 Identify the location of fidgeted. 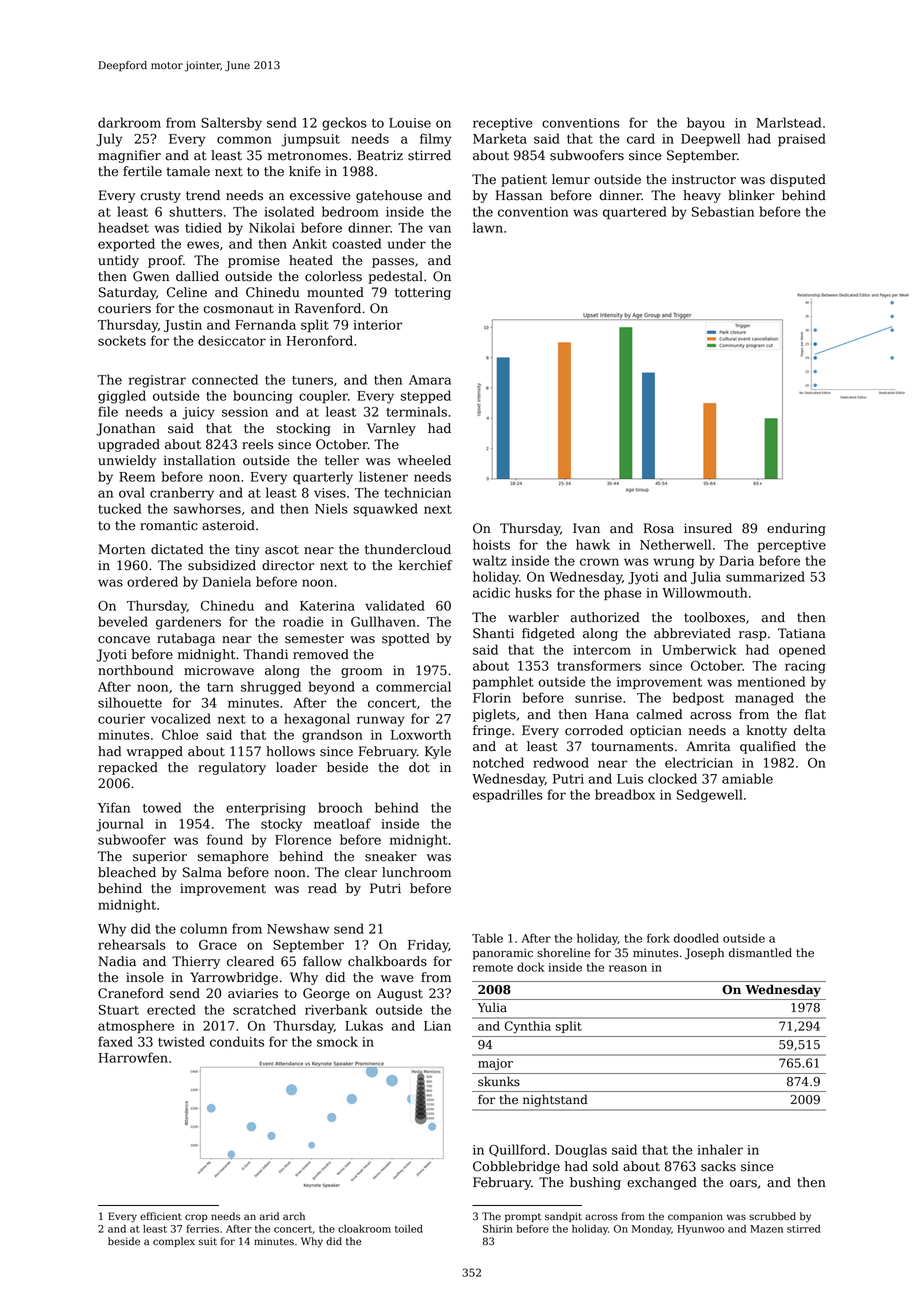
(548, 634).
